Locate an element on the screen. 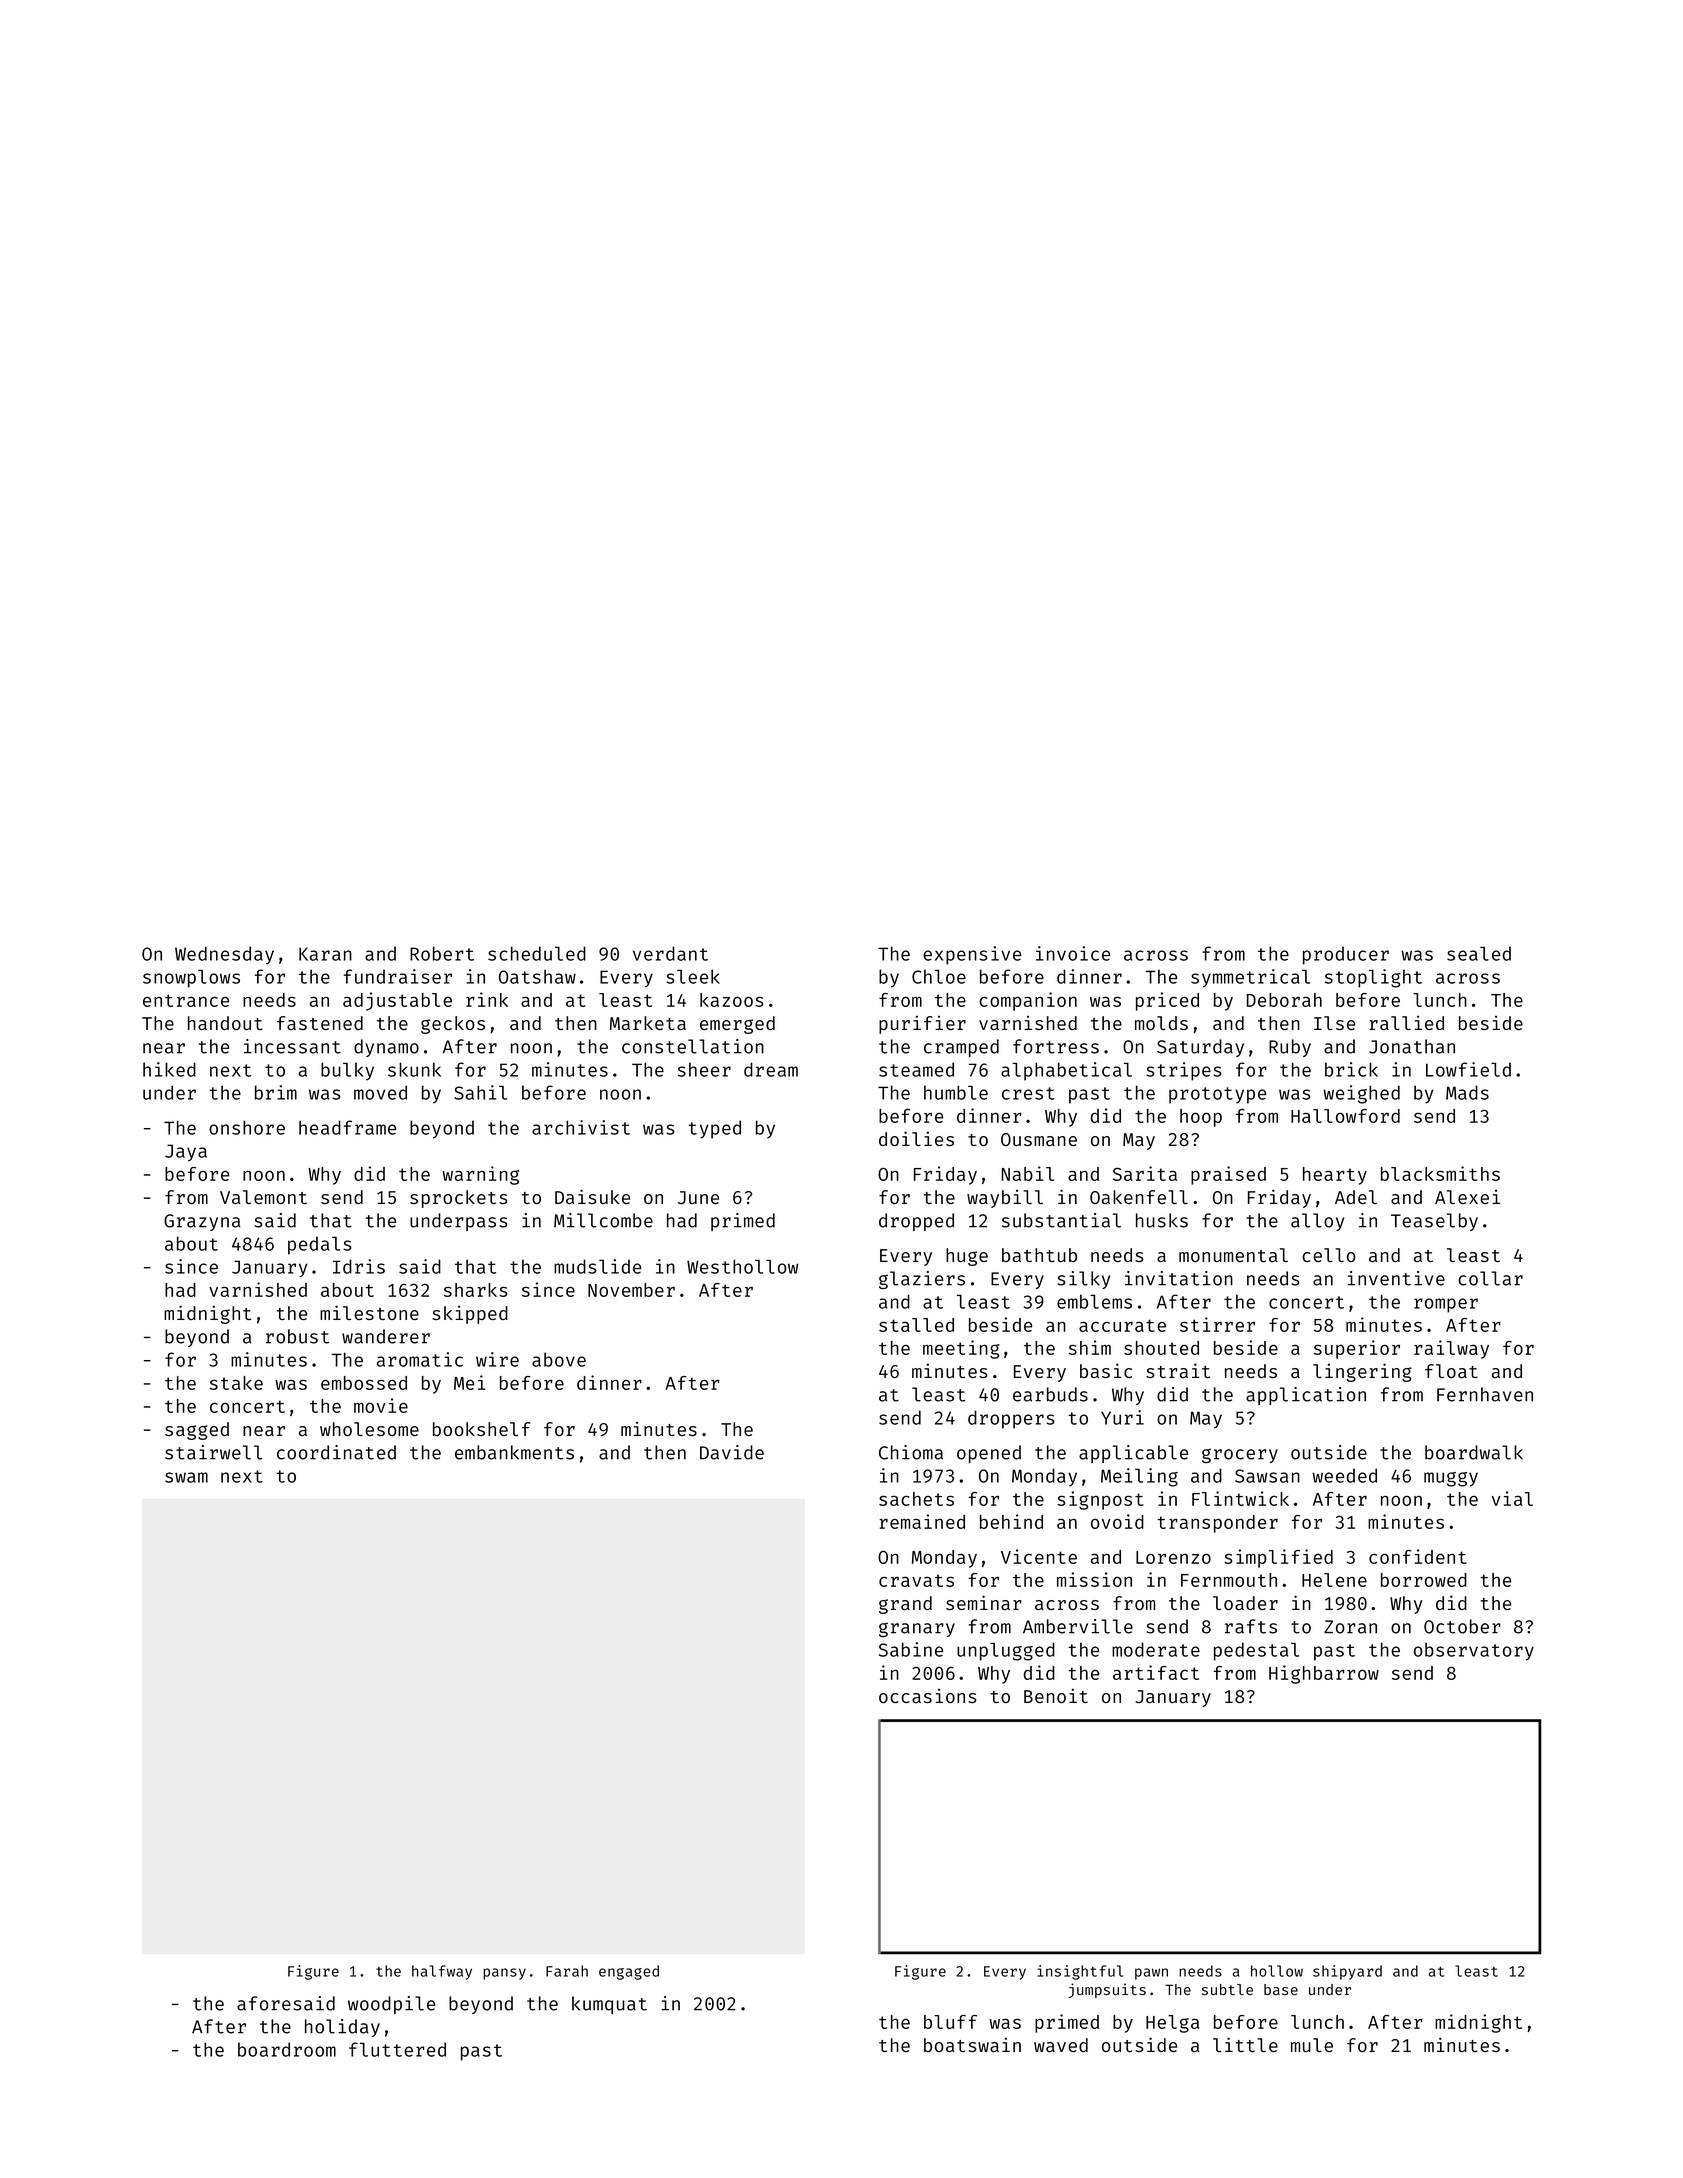  hearty is located at coordinates (1335, 1176).
